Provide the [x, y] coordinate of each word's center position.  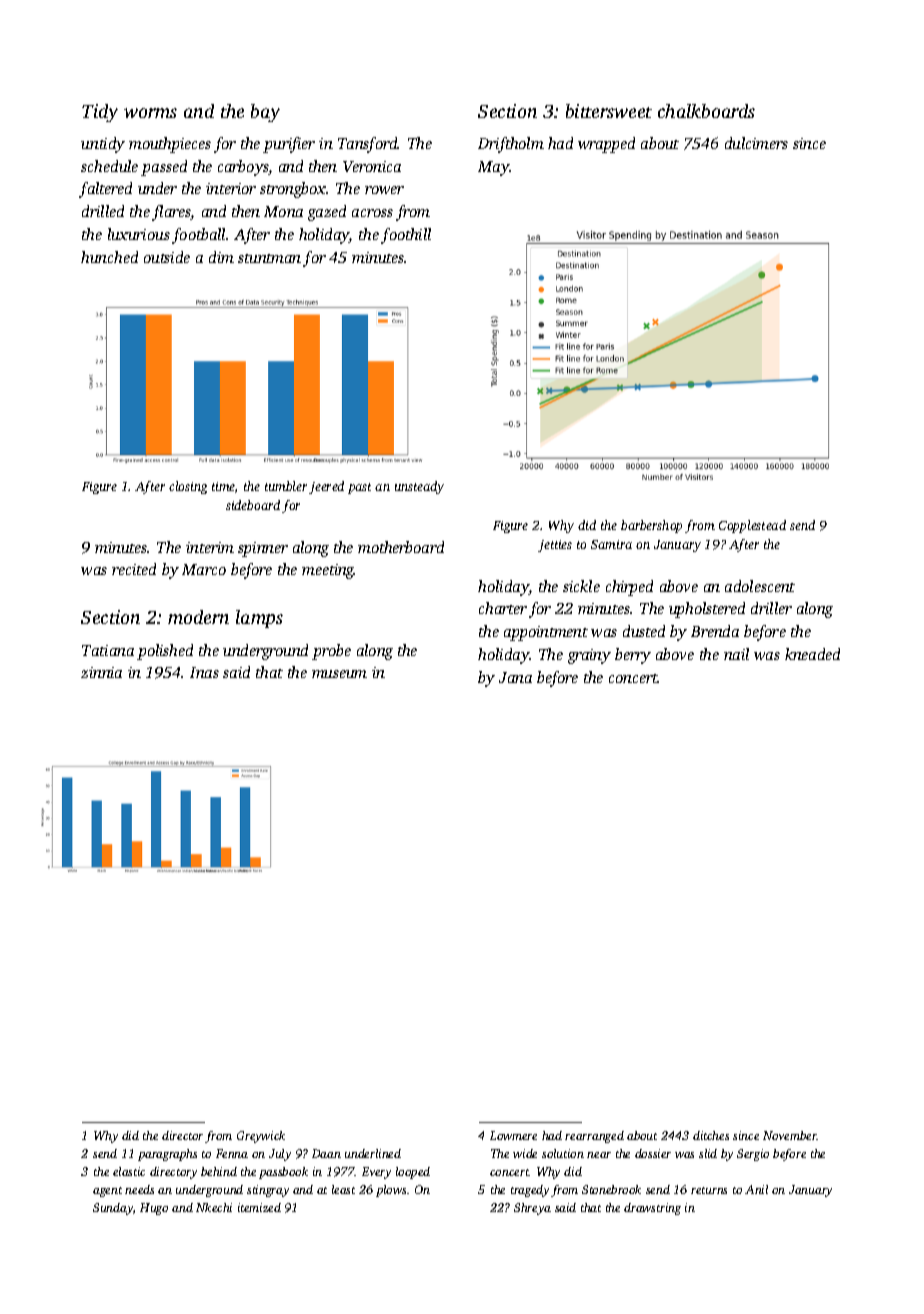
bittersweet [609, 111]
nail [736, 654]
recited [134, 569]
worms [150, 113]
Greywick [261, 1137]
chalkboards [706, 111]
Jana [515, 677]
